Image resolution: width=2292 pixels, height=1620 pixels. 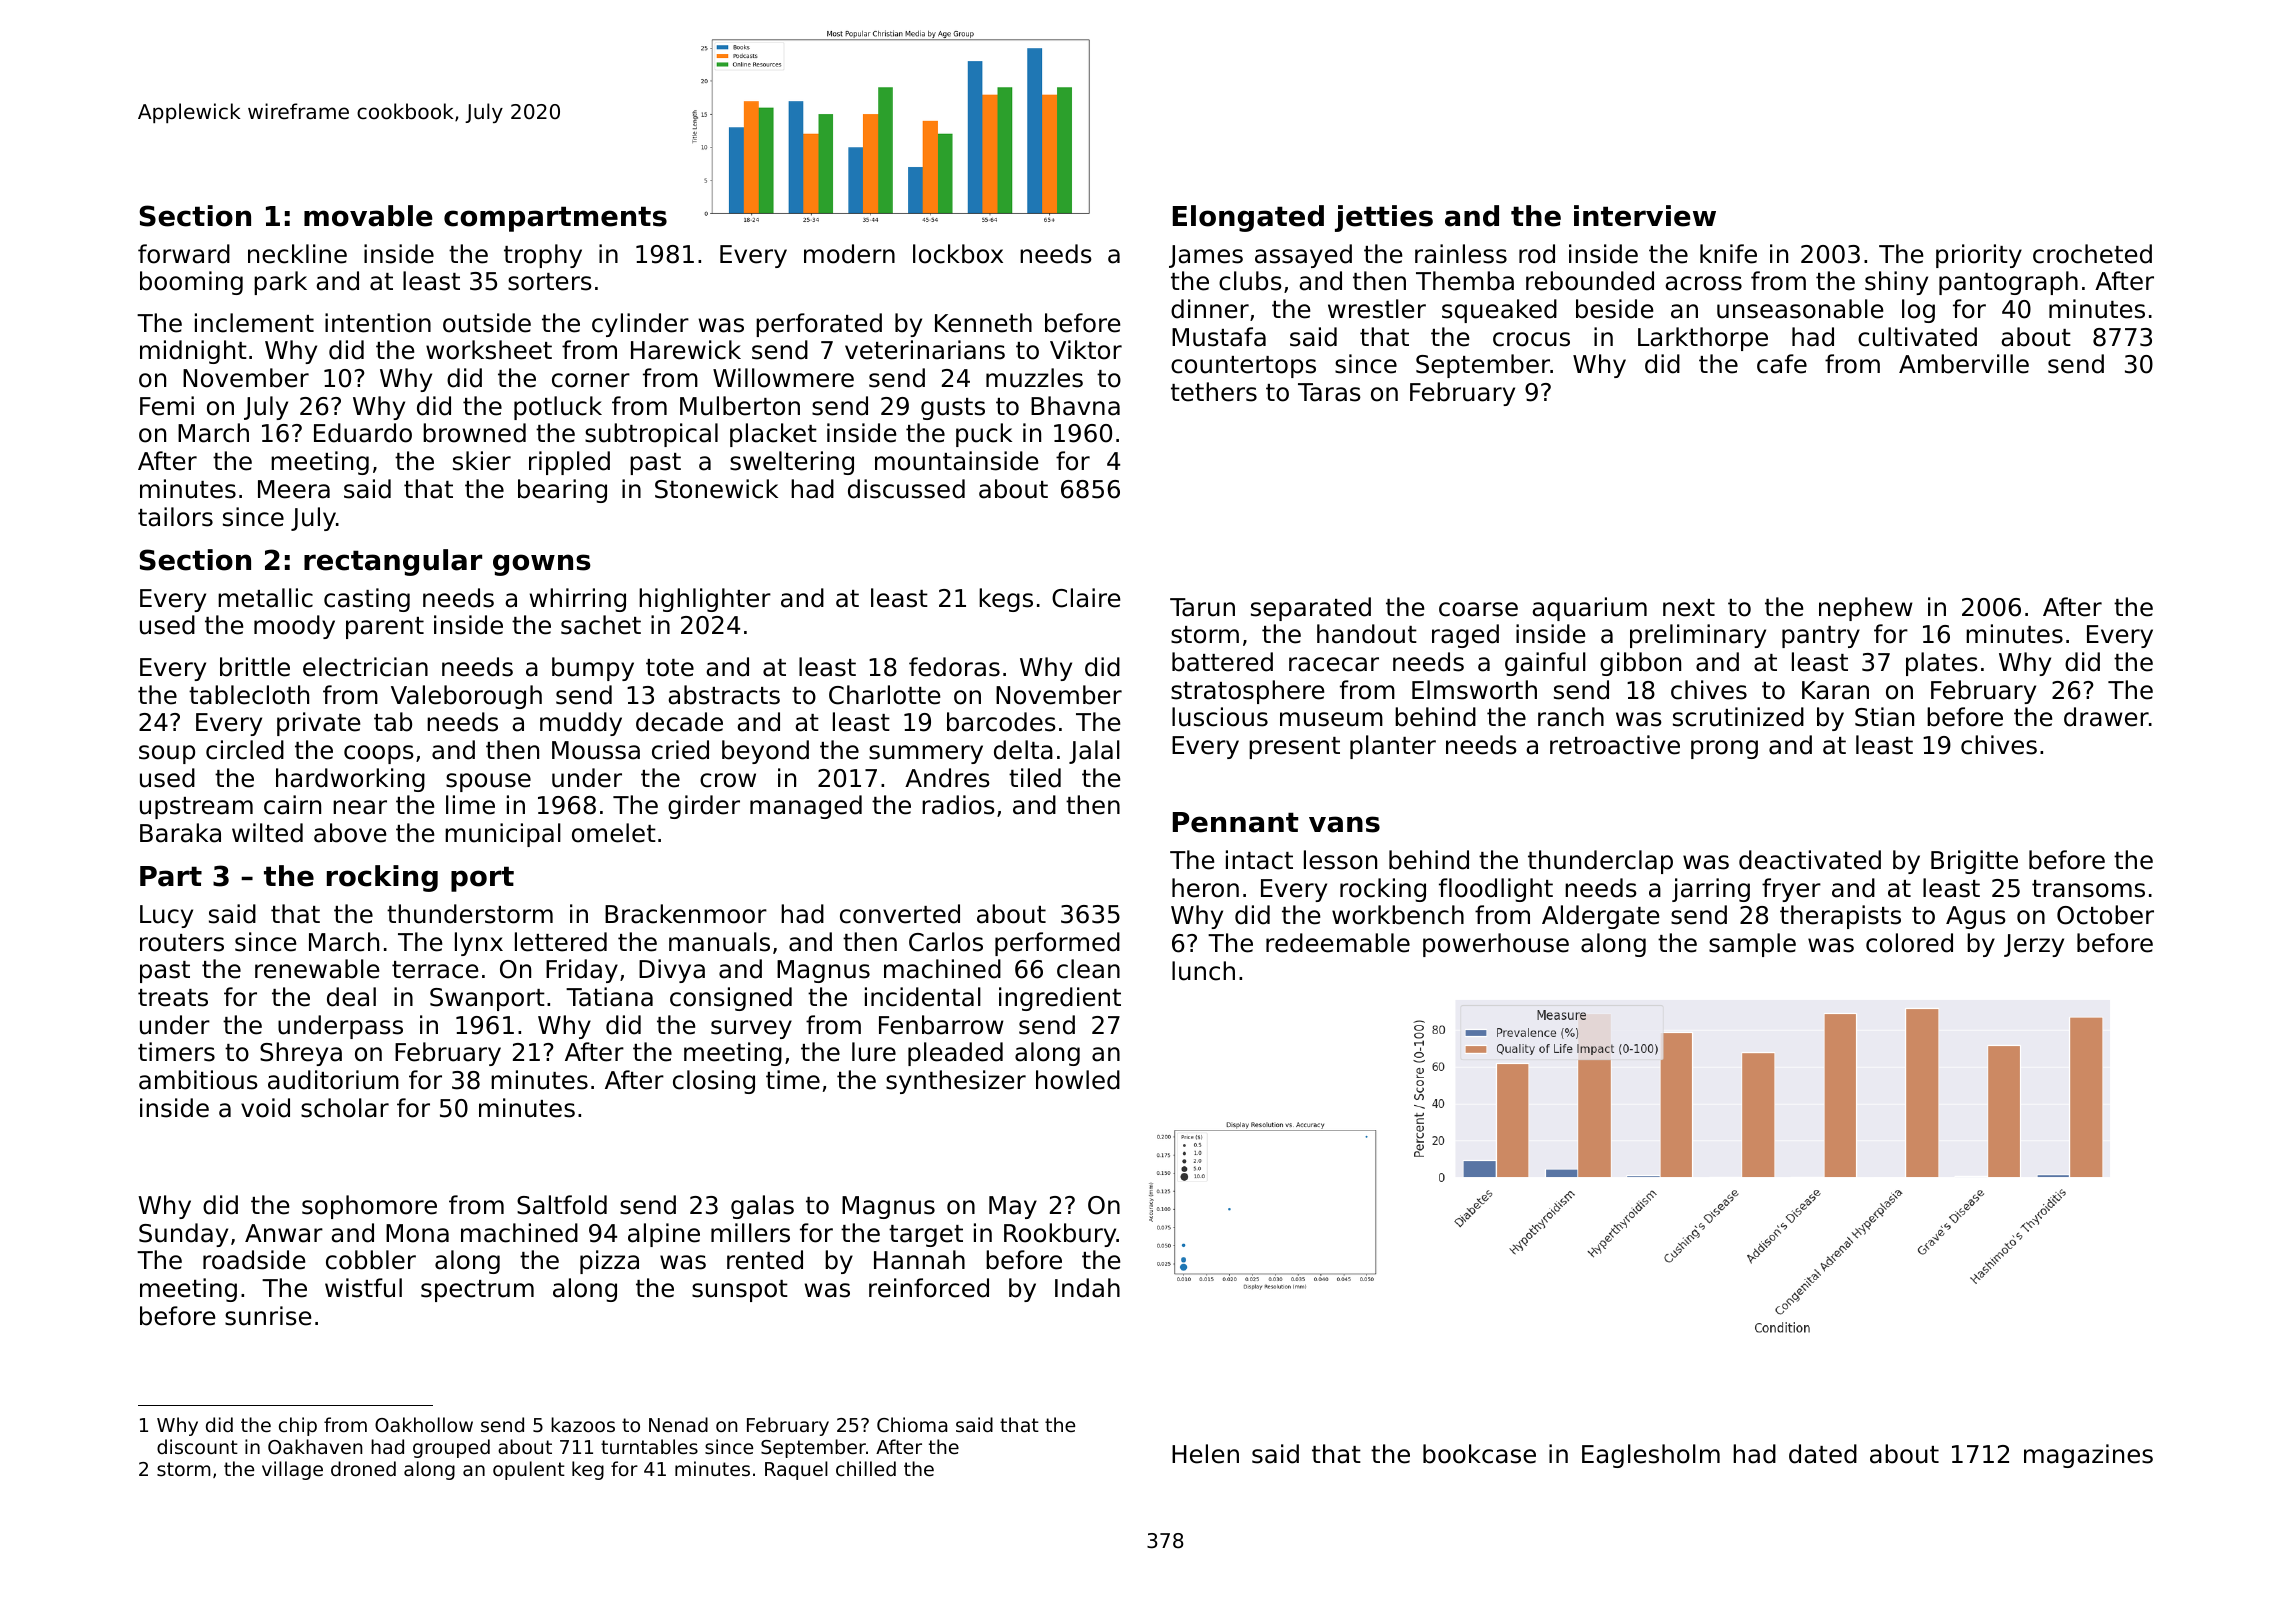 What do you see at coordinates (1738, 717) in the screenshot?
I see `scrutinized` at bounding box center [1738, 717].
